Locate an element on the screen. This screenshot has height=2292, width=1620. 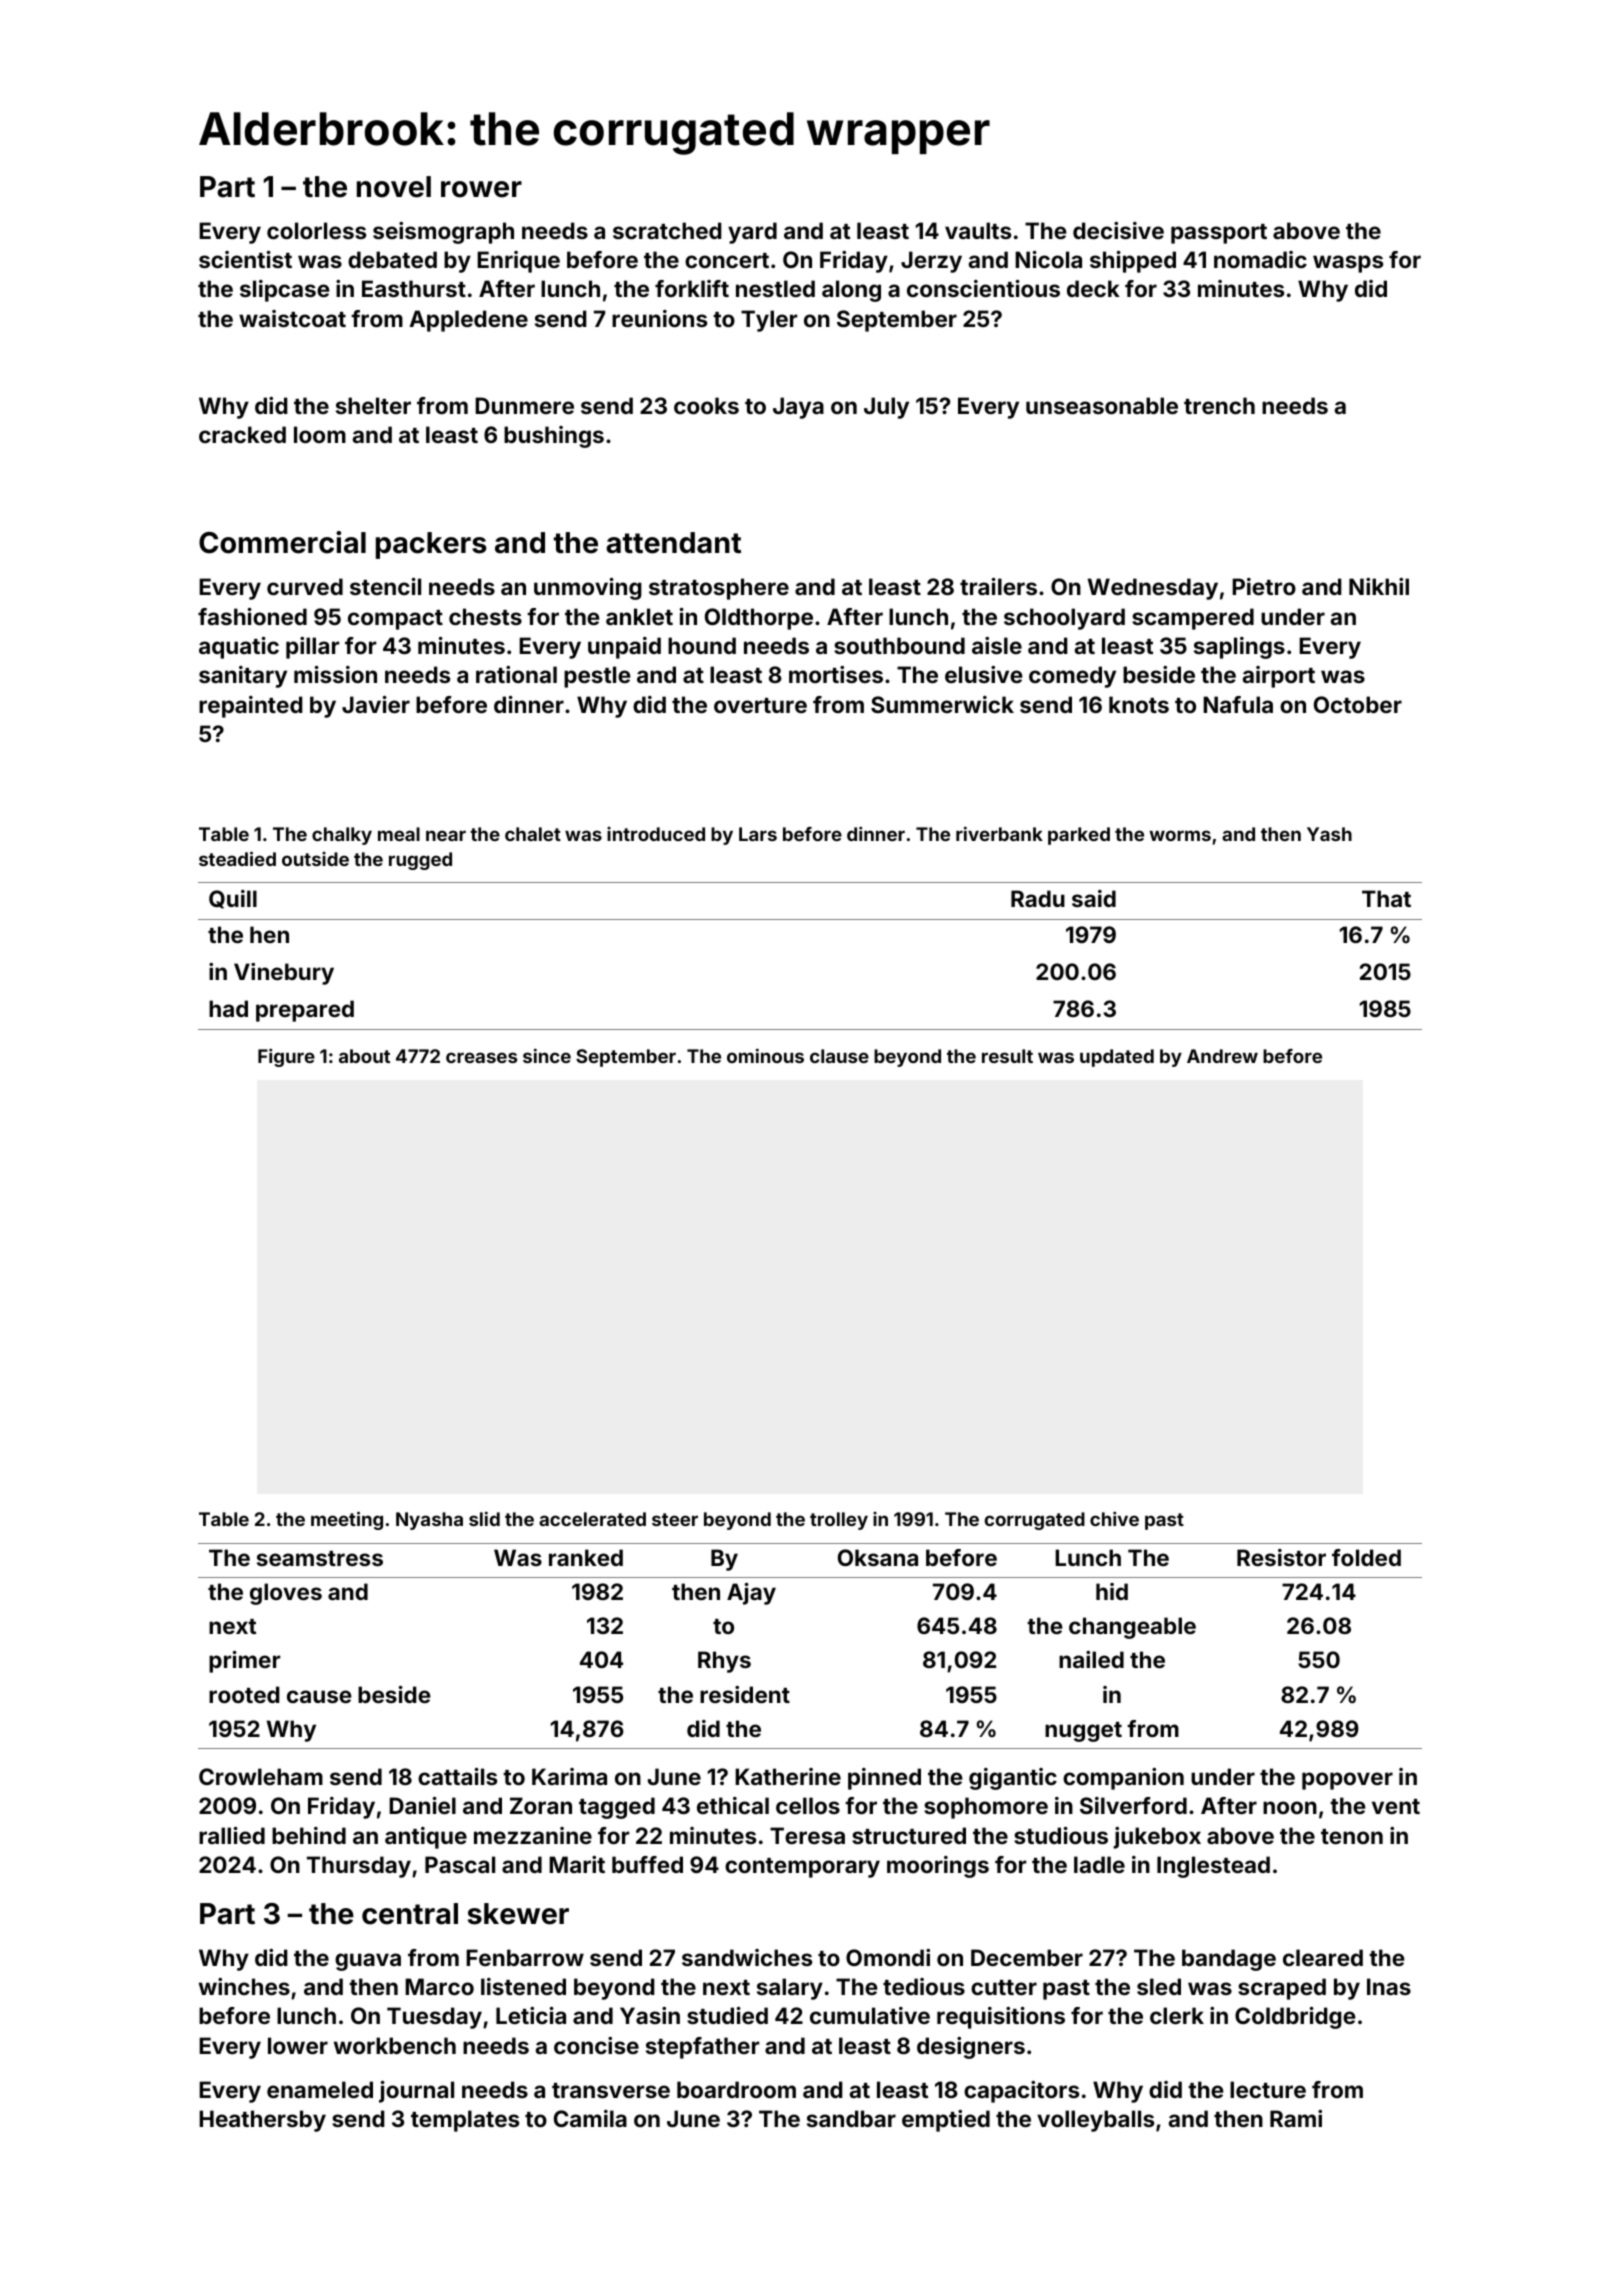
novel is located at coordinates (394, 187).
